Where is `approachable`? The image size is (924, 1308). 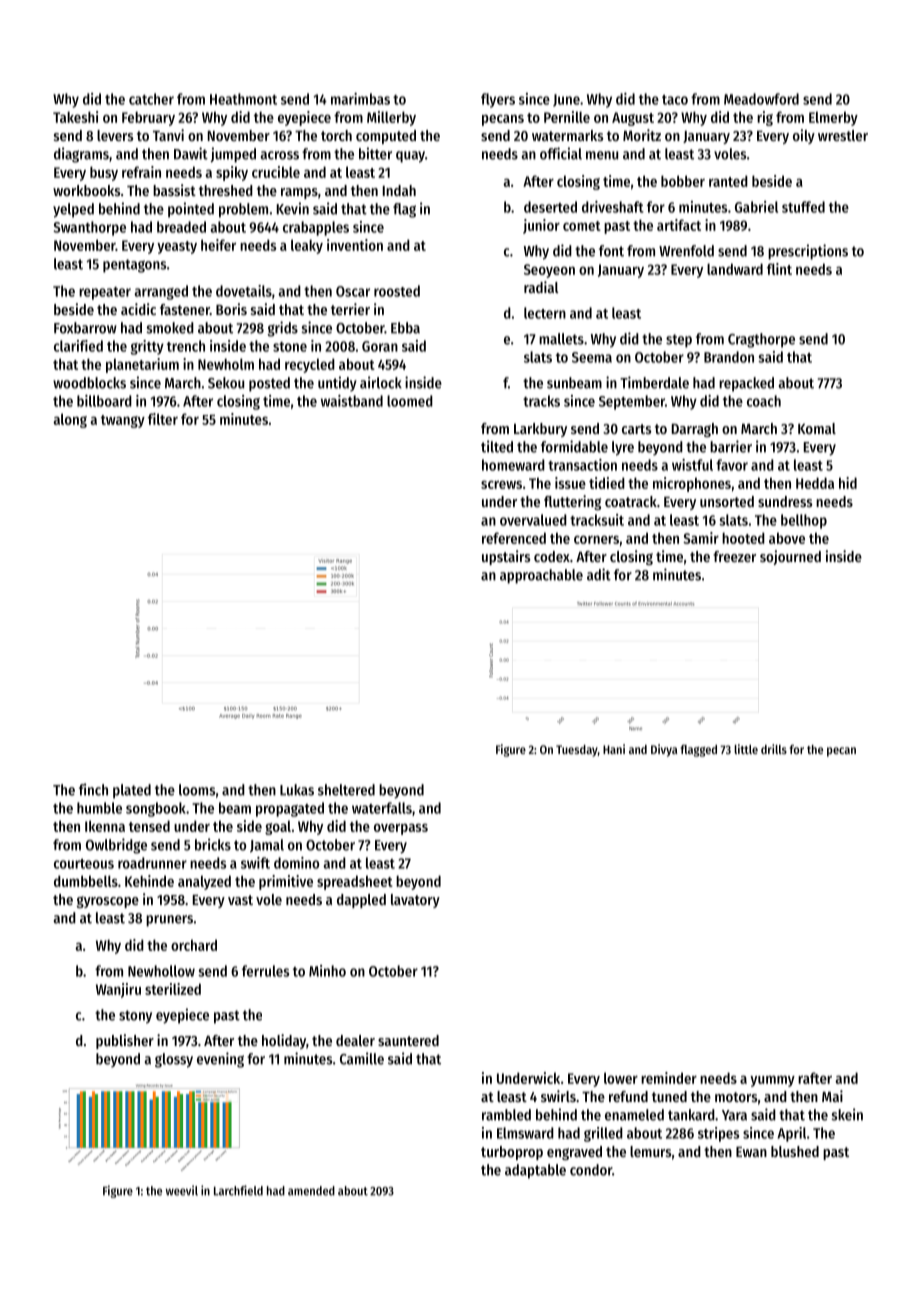
approachable is located at coordinates (541, 576).
